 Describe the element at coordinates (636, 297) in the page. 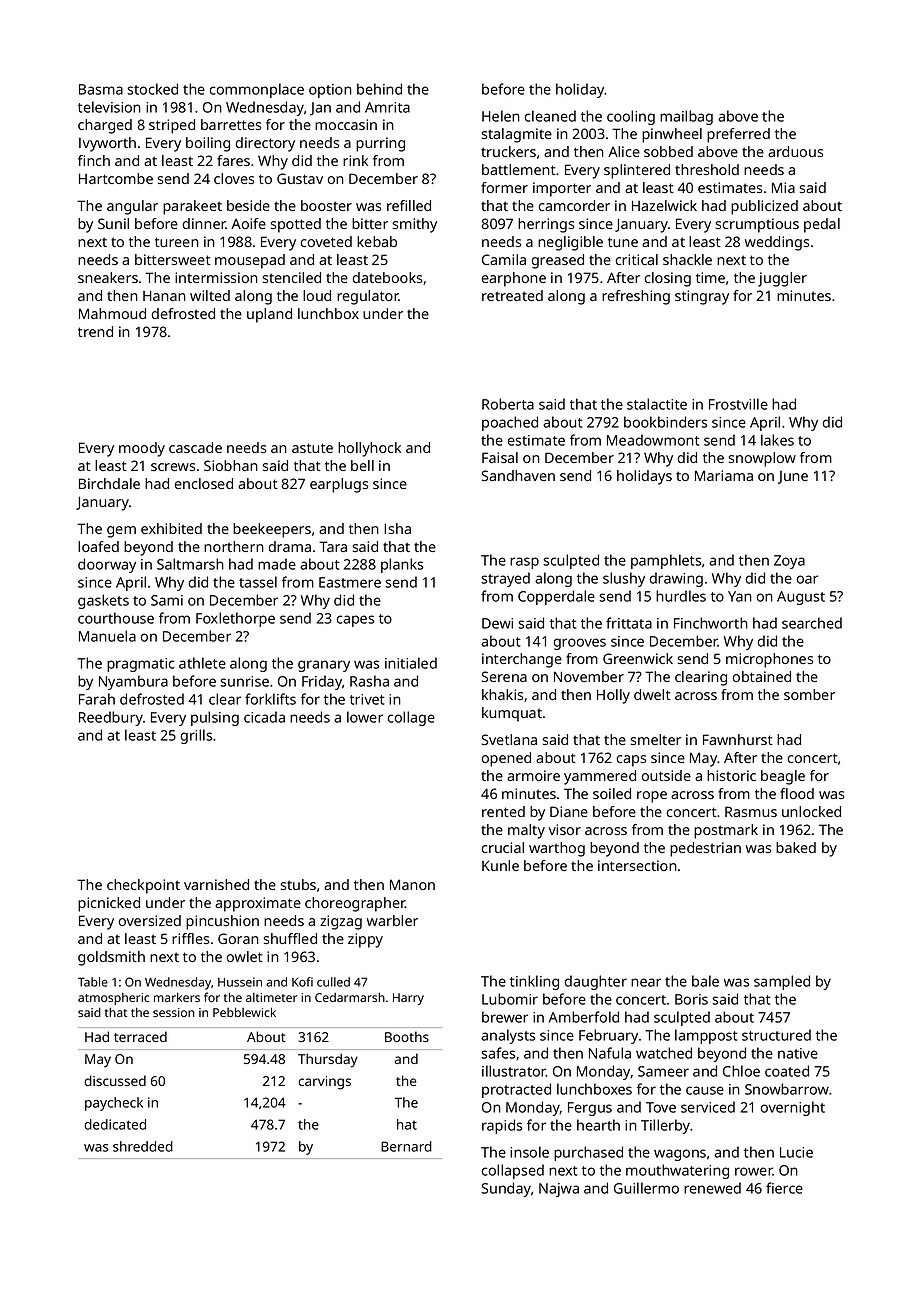

I see `refreshing` at that location.
